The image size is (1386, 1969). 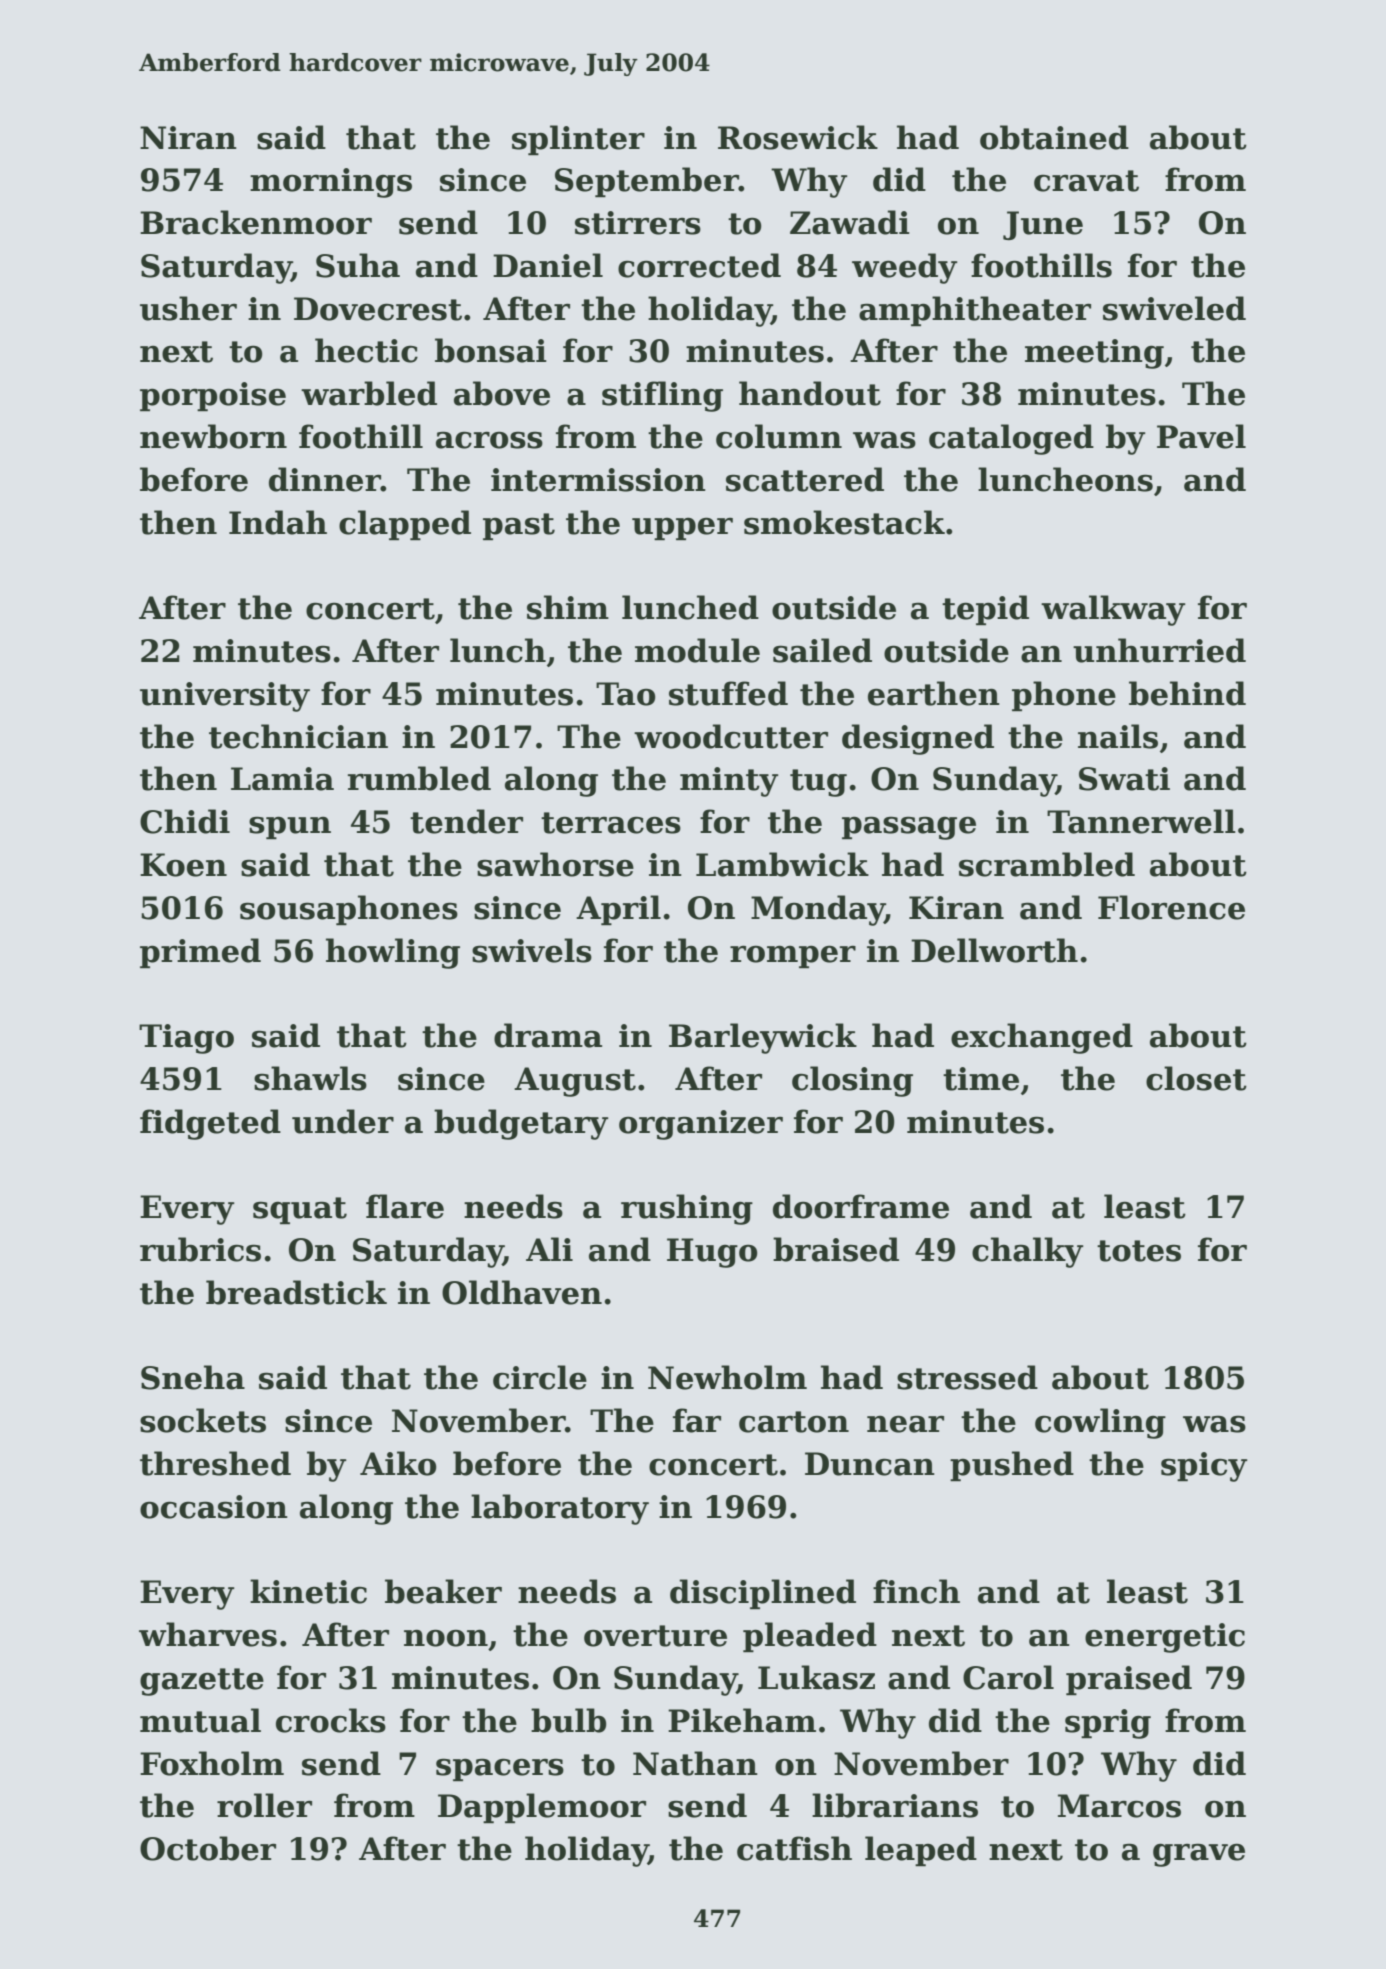 What do you see at coordinates (213, 436) in the image?
I see `newborn` at bounding box center [213, 436].
